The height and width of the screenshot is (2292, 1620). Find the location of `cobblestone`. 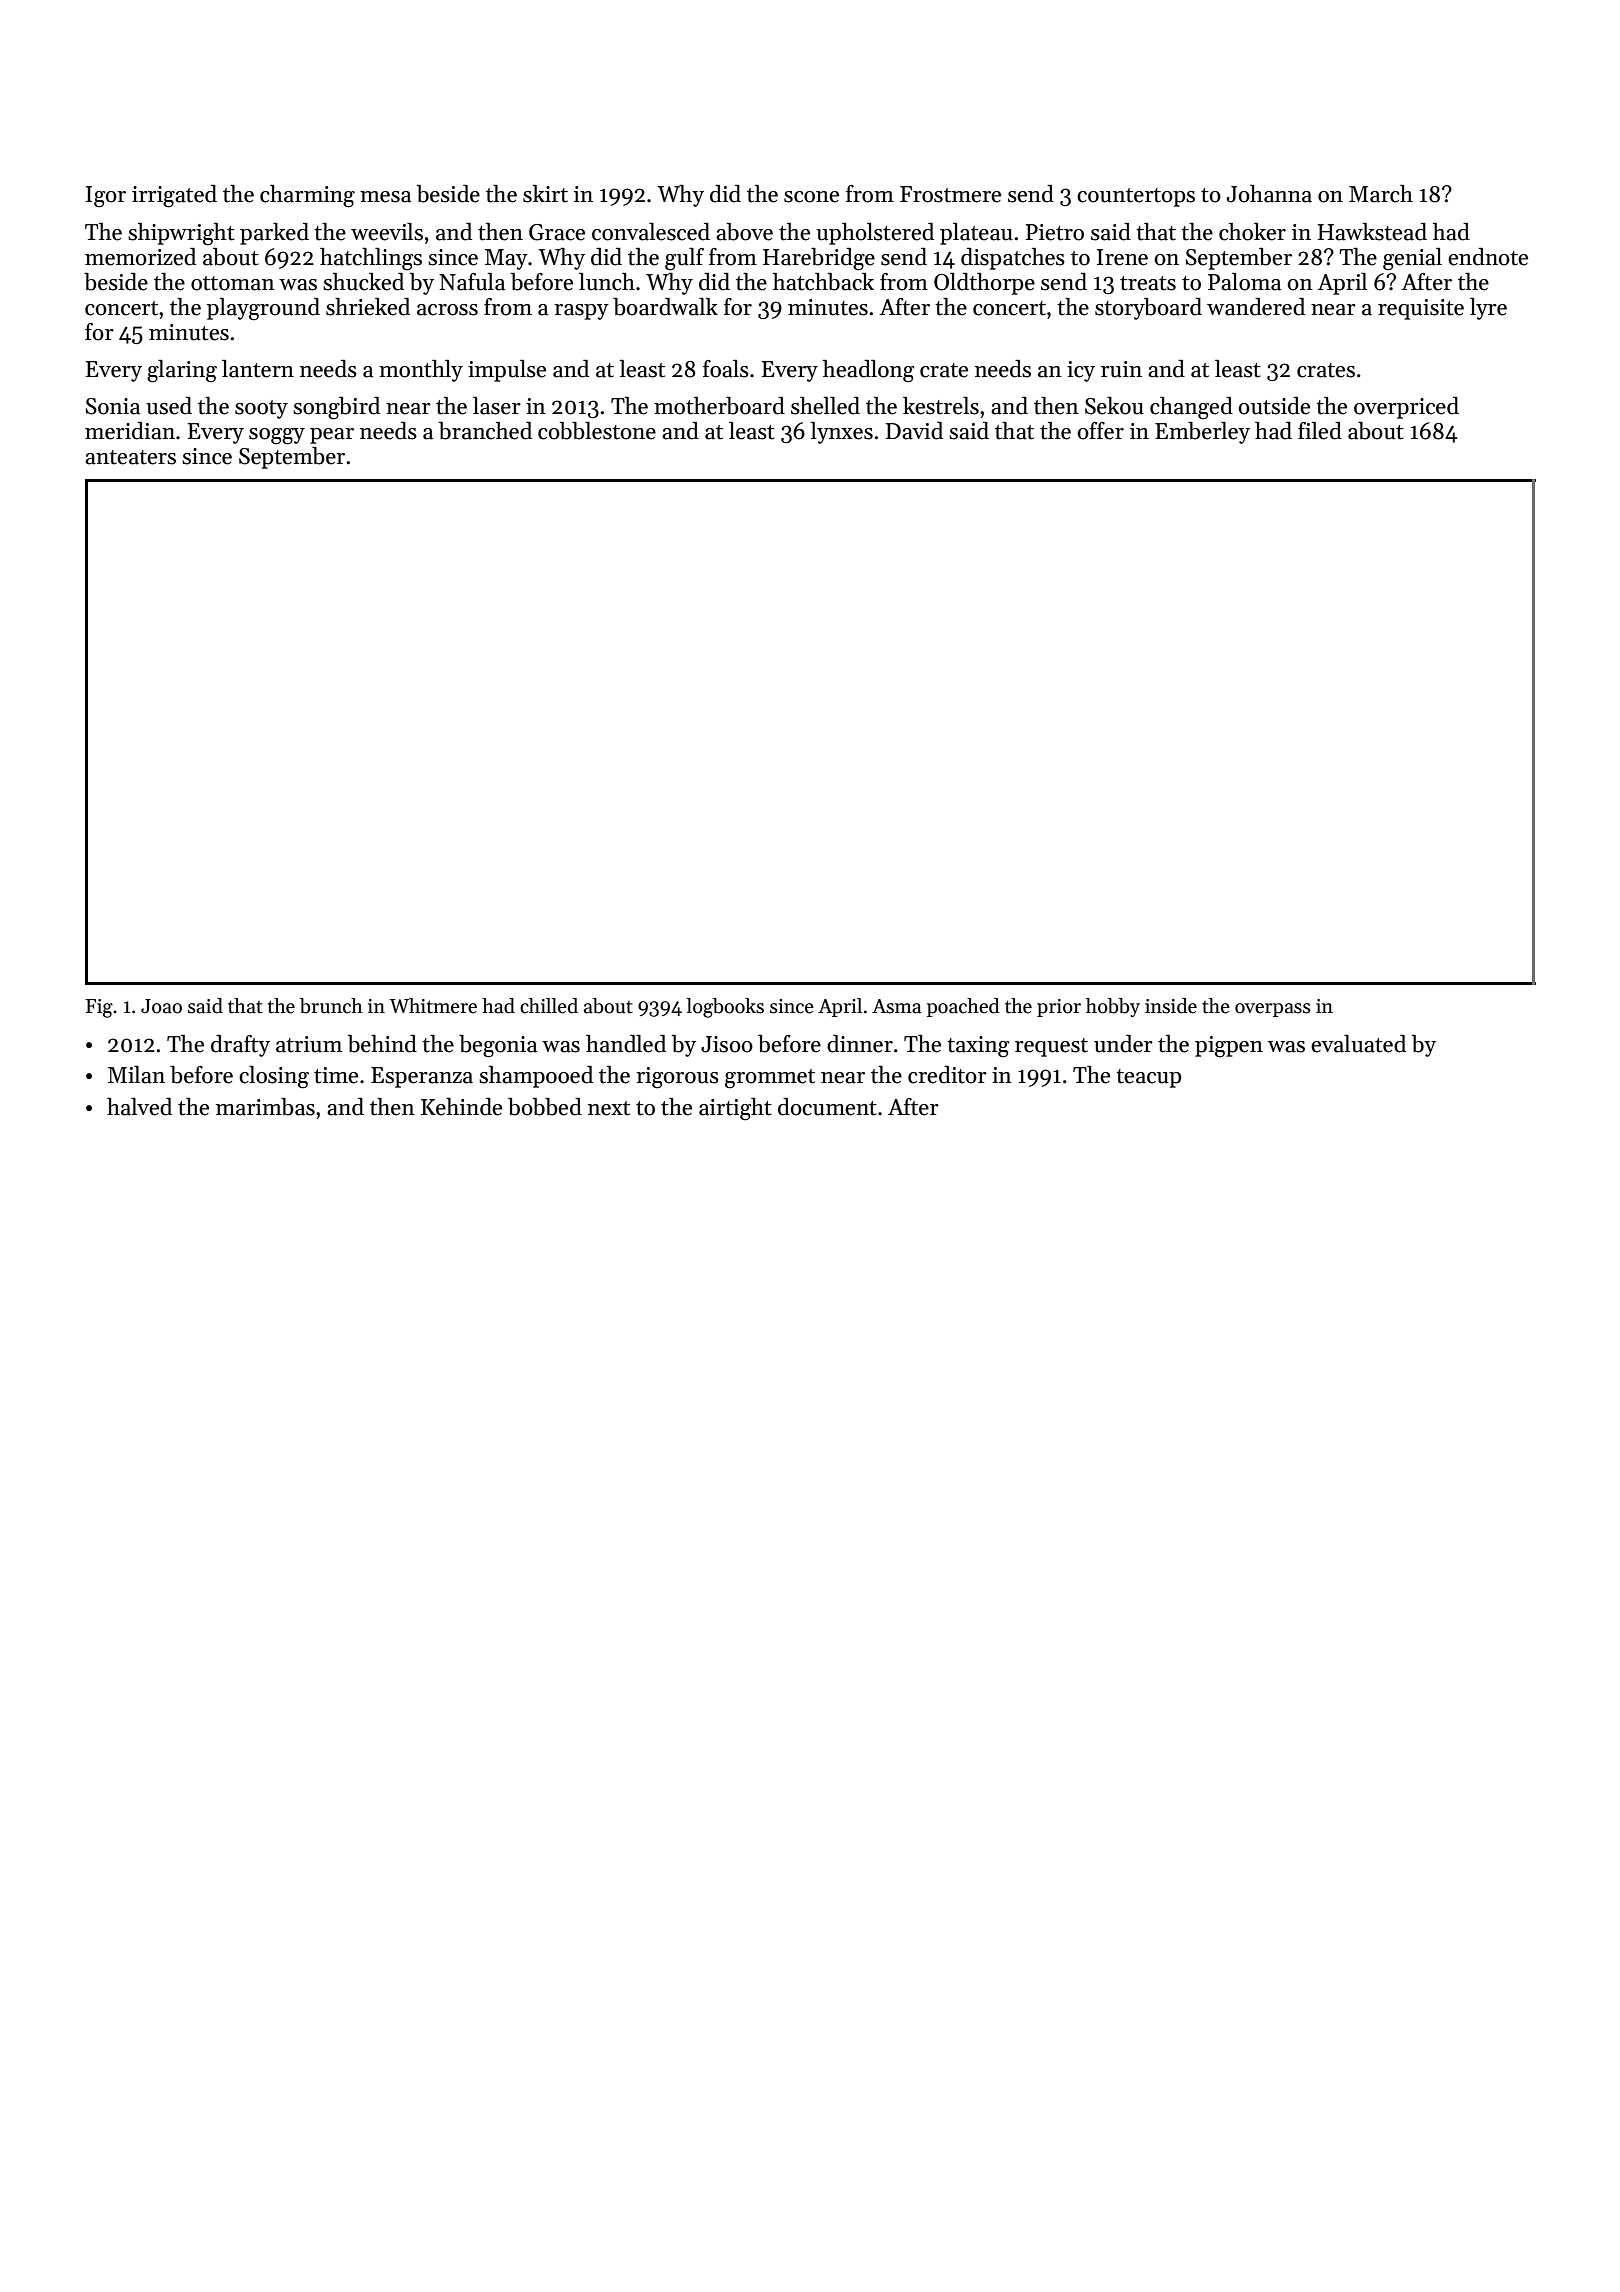

cobblestone is located at coordinates (597, 431).
